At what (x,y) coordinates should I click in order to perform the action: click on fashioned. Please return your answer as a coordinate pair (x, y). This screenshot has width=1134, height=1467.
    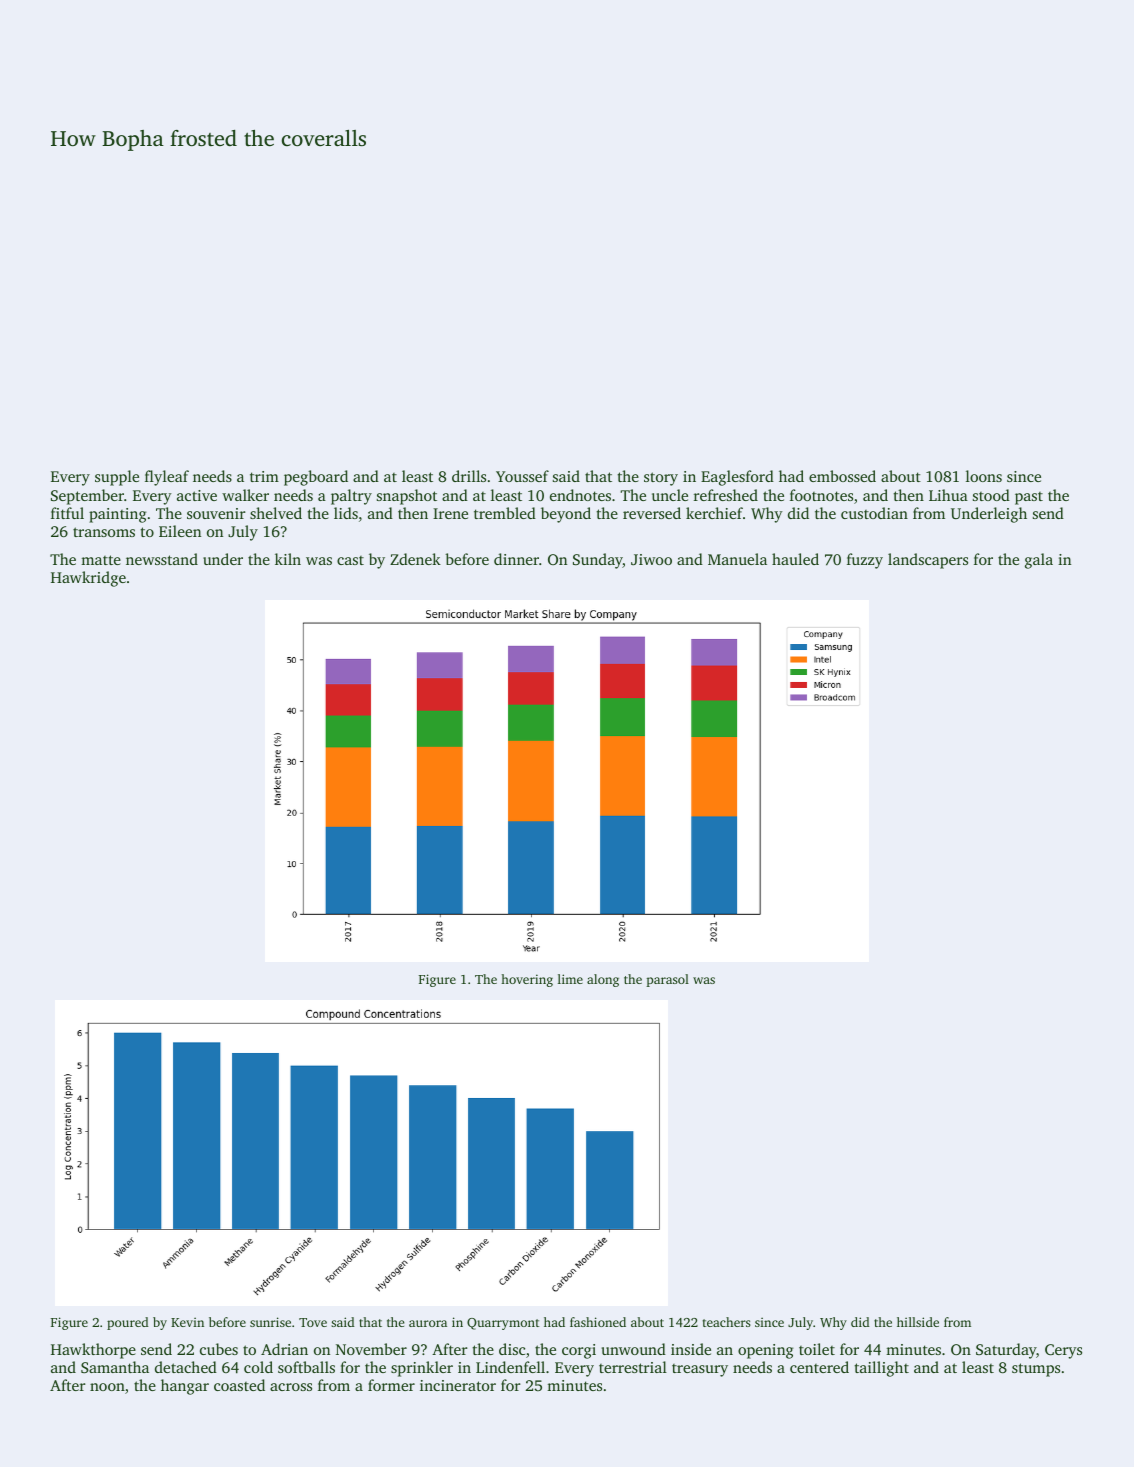
    Looking at the image, I should click on (598, 1322).
